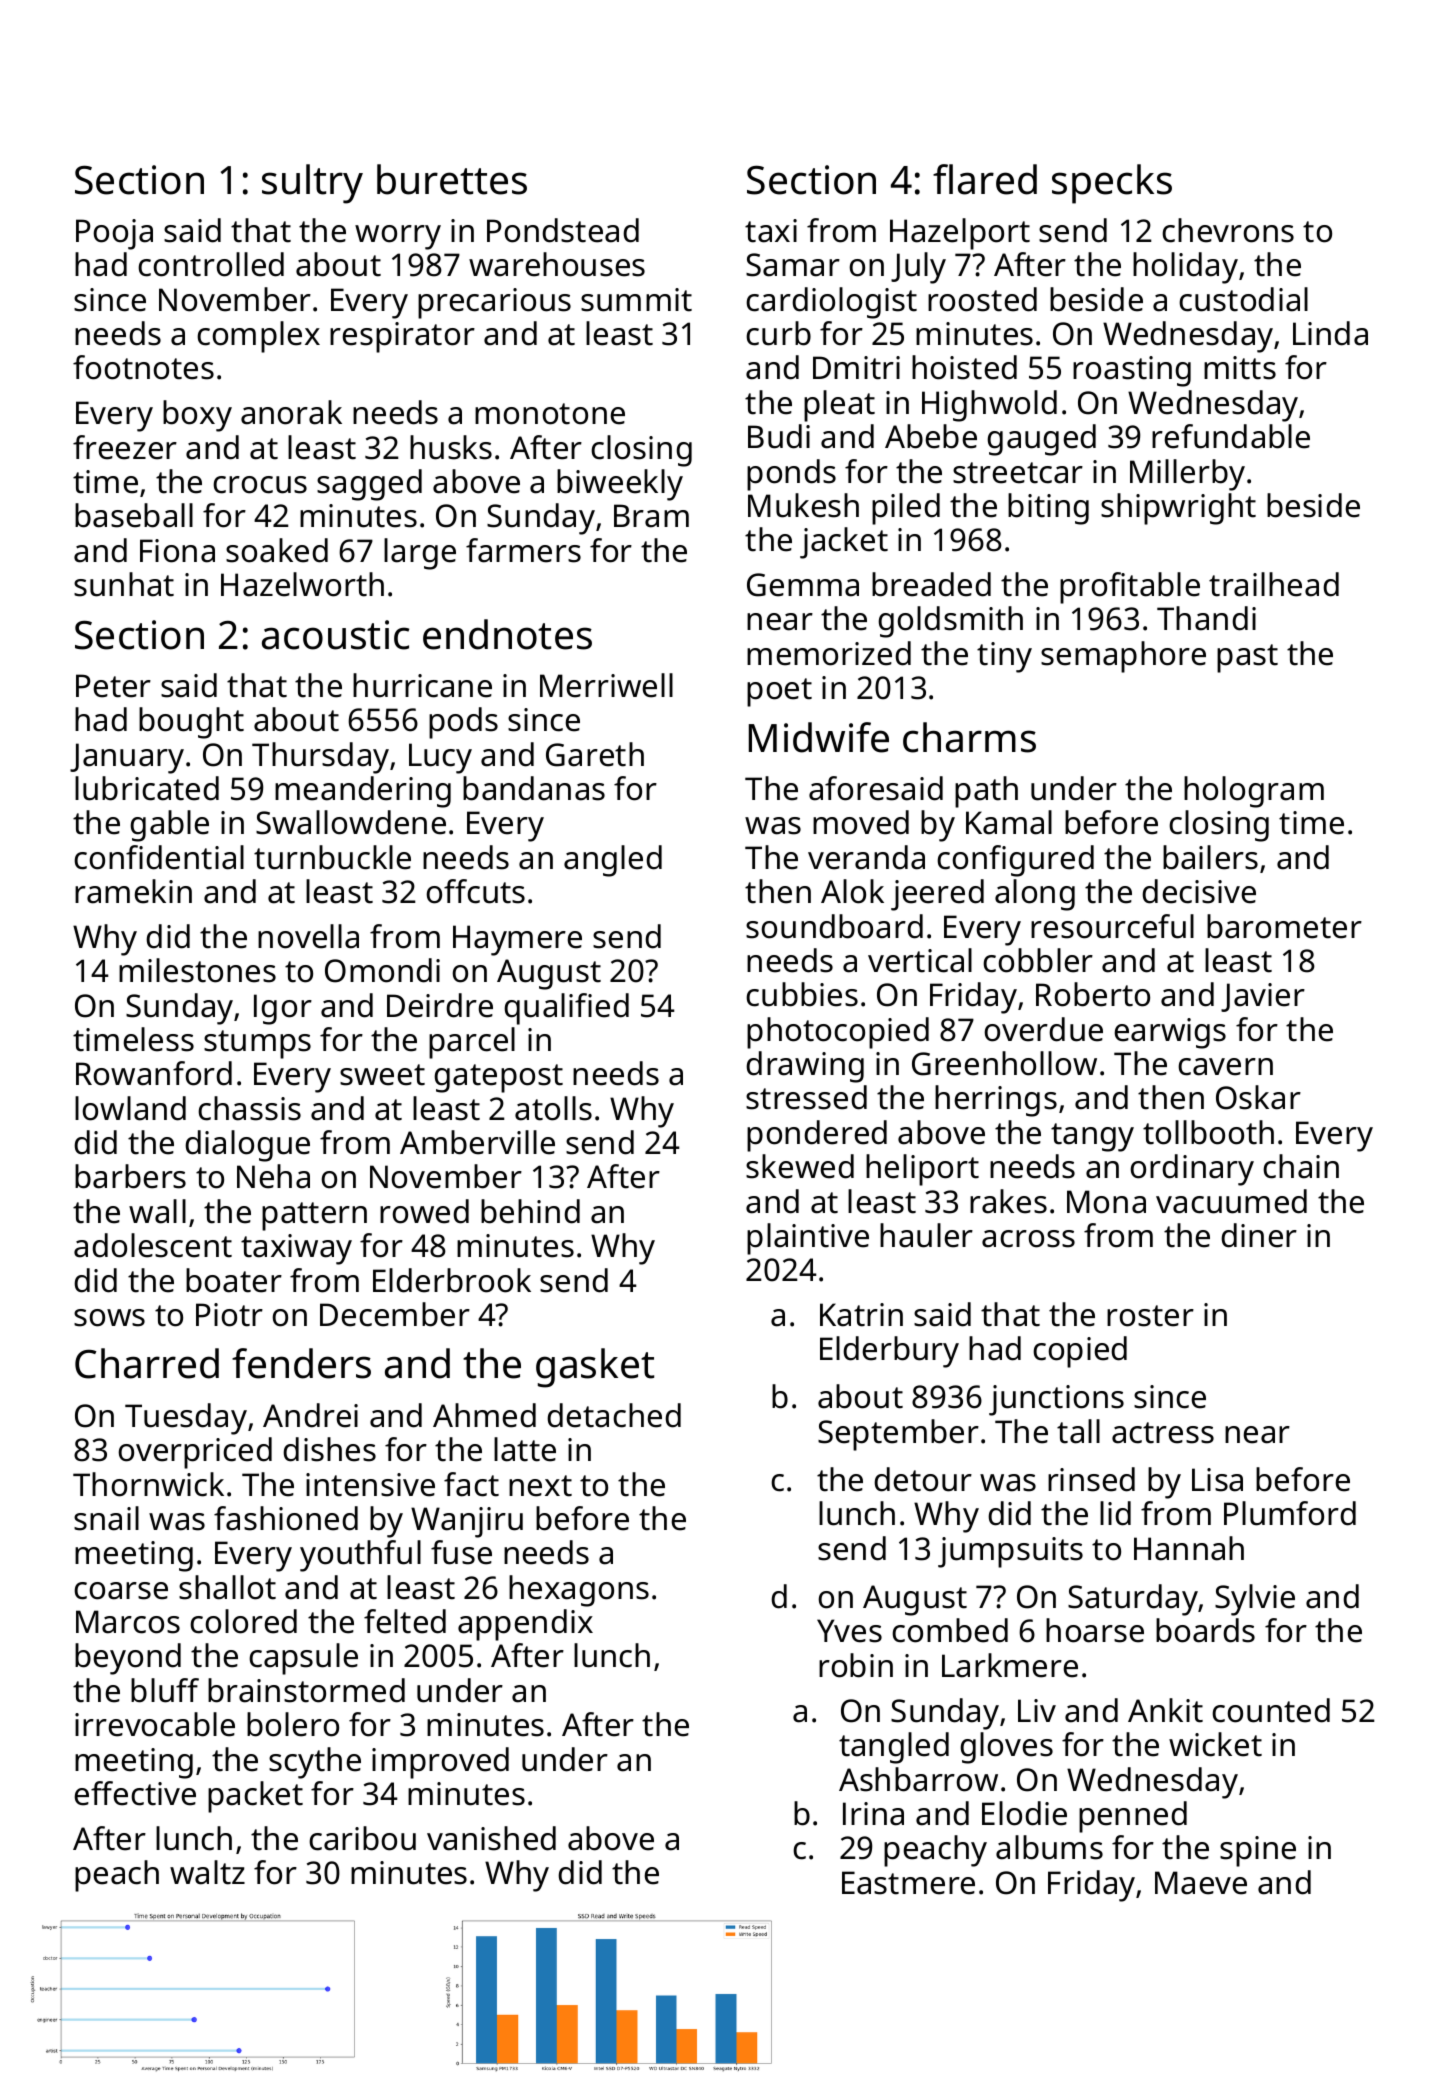  Describe the element at coordinates (362, 1838) in the screenshot. I see `caribou` at that location.
